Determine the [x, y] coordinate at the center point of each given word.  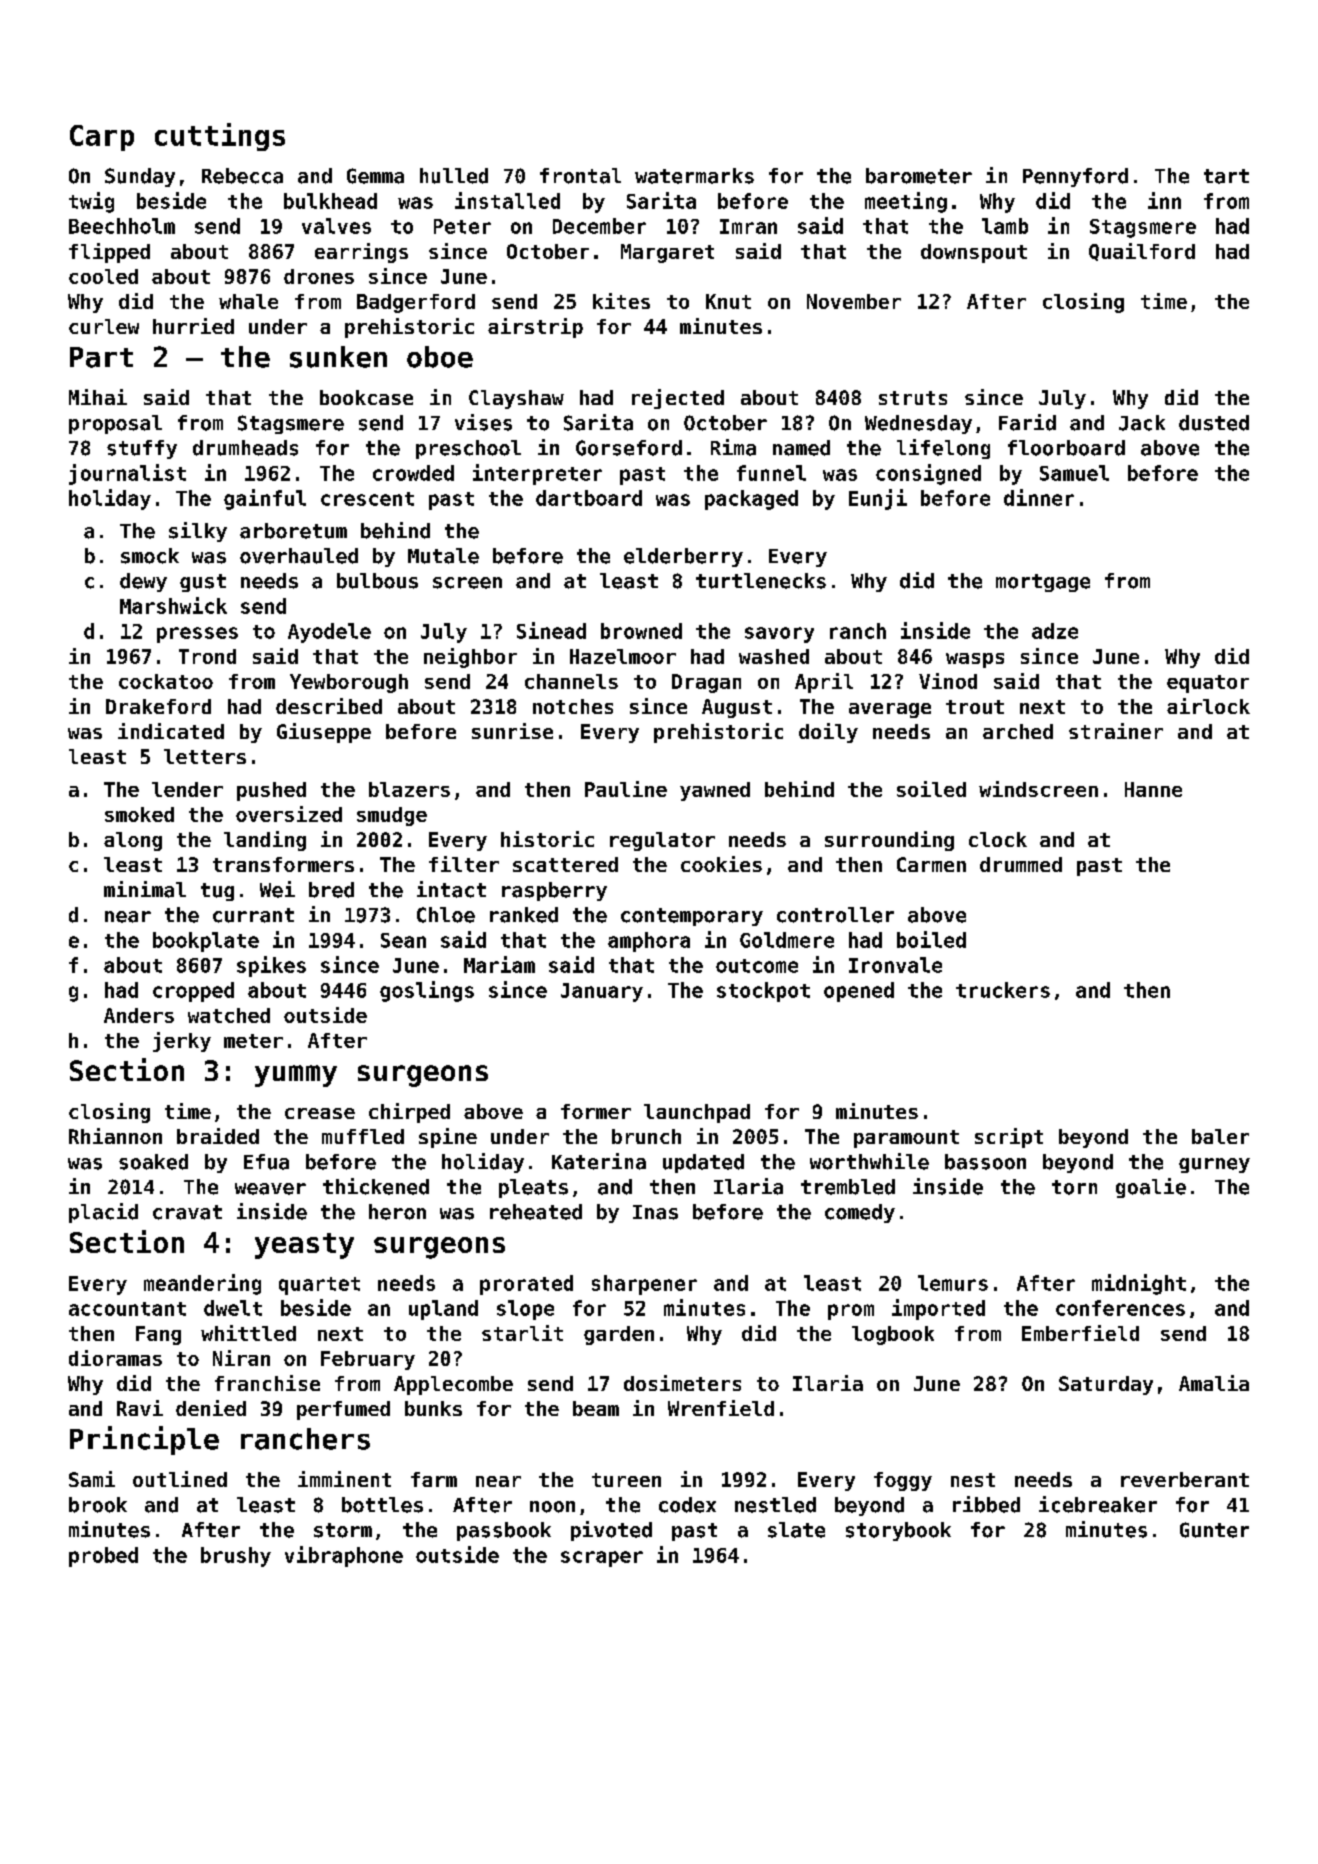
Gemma [375, 176]
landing [265, 841]
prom [851, 1312]
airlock [1208, 706]
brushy [236, 1557]
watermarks [694, 176]
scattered [565, 864]
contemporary [692, 917]
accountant [127, 1309]
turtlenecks [761, 581]
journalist [127, 474]
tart [1226, 176]
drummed [1021, 864]
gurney [1214, 1165]
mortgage [1043, 583]
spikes [271, 966]
